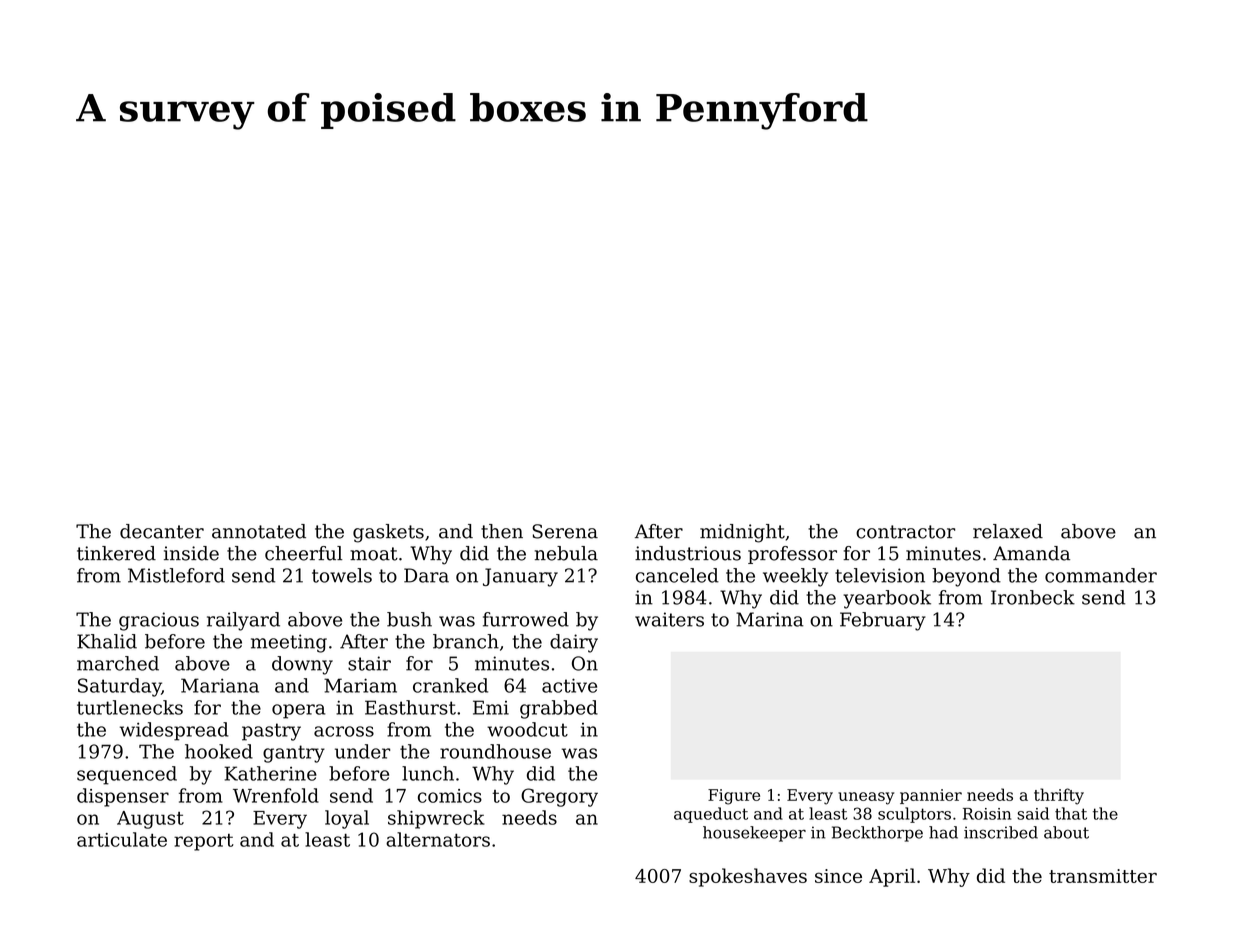 The height and width of the image is (952, 1233). Describe the element at coordinates (388, 533) in the image. I see `gaskets` at that location.
